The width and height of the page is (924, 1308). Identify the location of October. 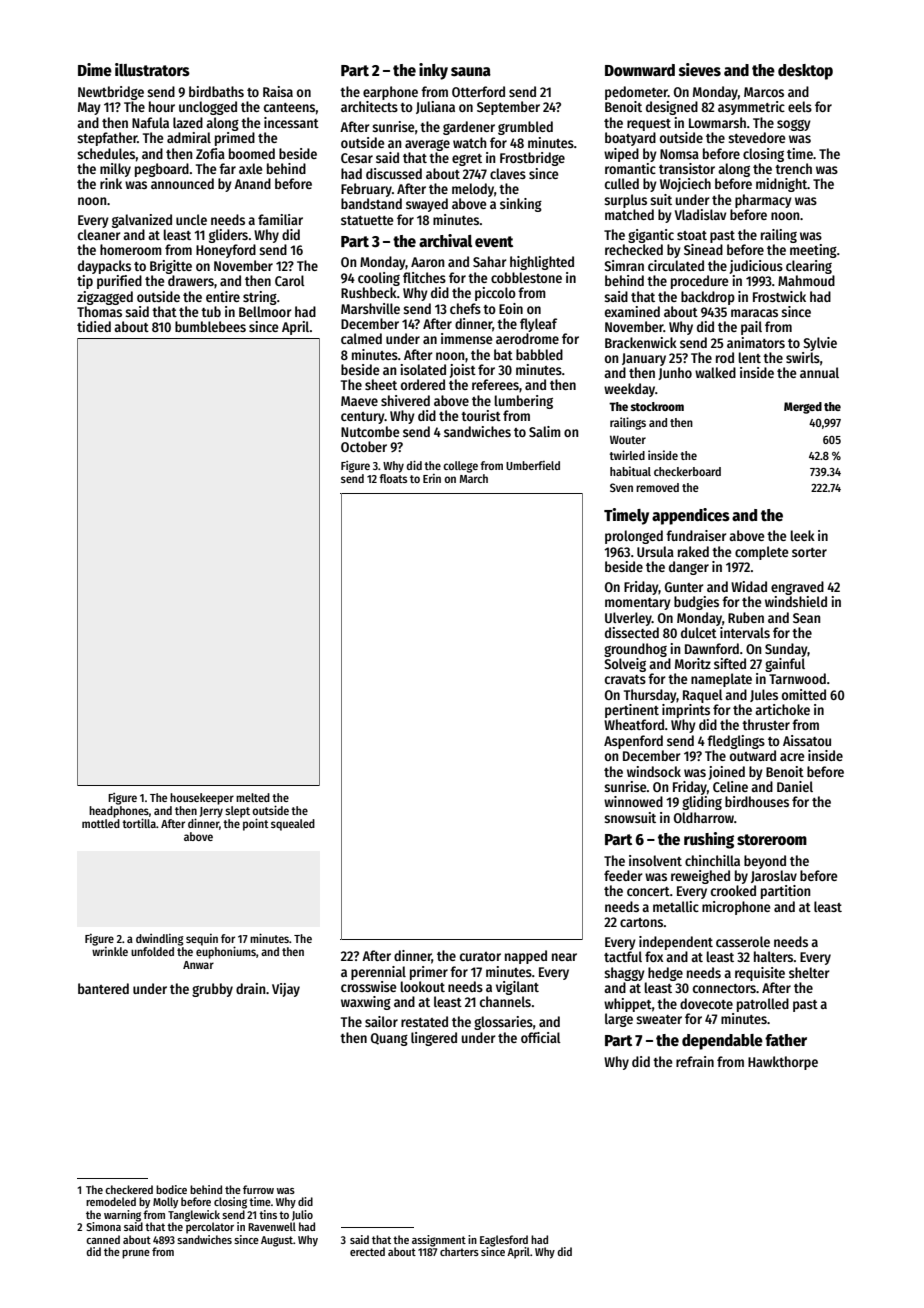
(364, 446).
